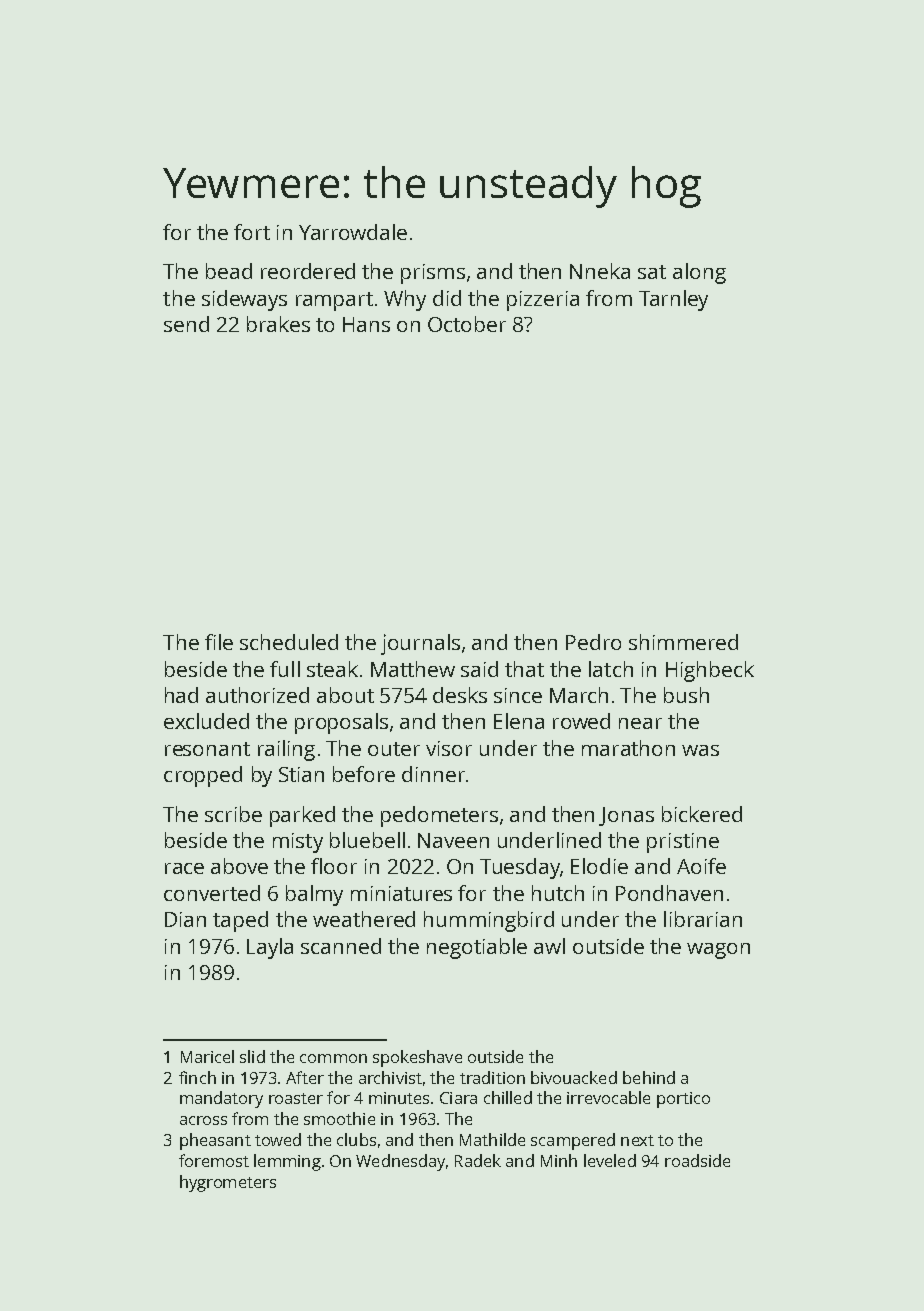 This screenshot has width=924, height=1311. Describe the element at coordinates (519, 721) in the screenshot. I see `Elena` at that location.
